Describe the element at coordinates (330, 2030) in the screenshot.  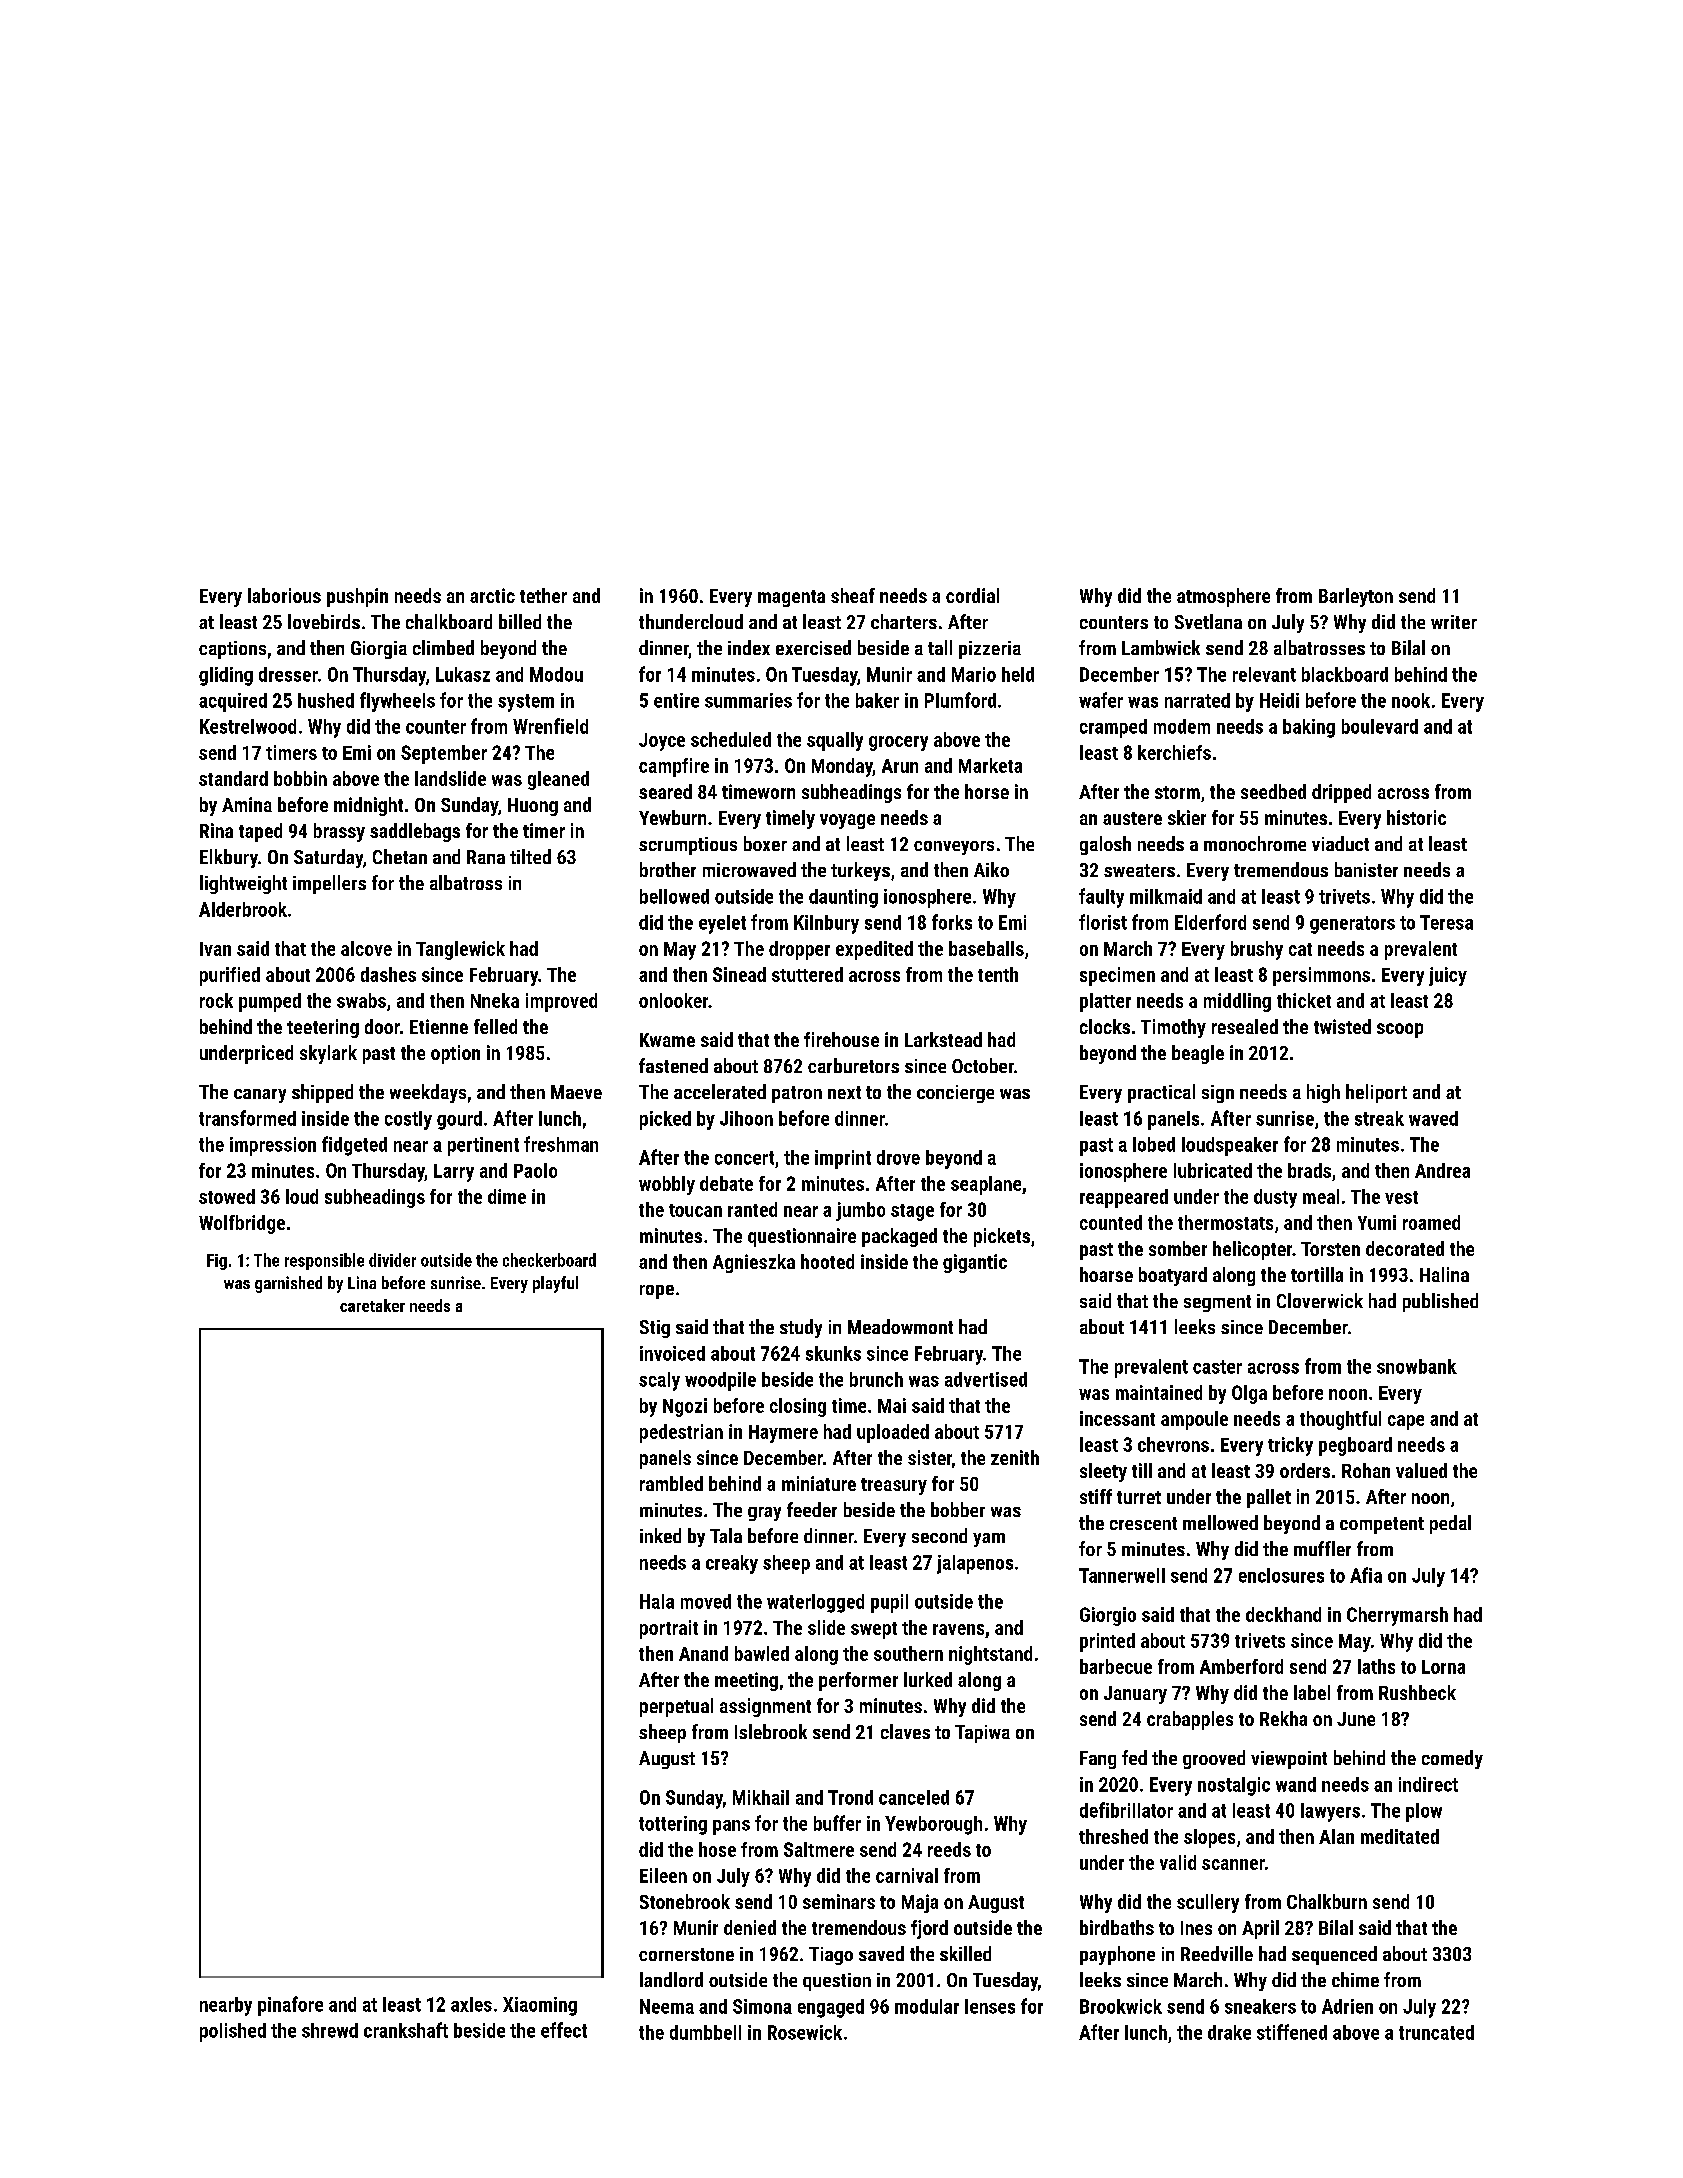
I see `shrewd` at that location.
